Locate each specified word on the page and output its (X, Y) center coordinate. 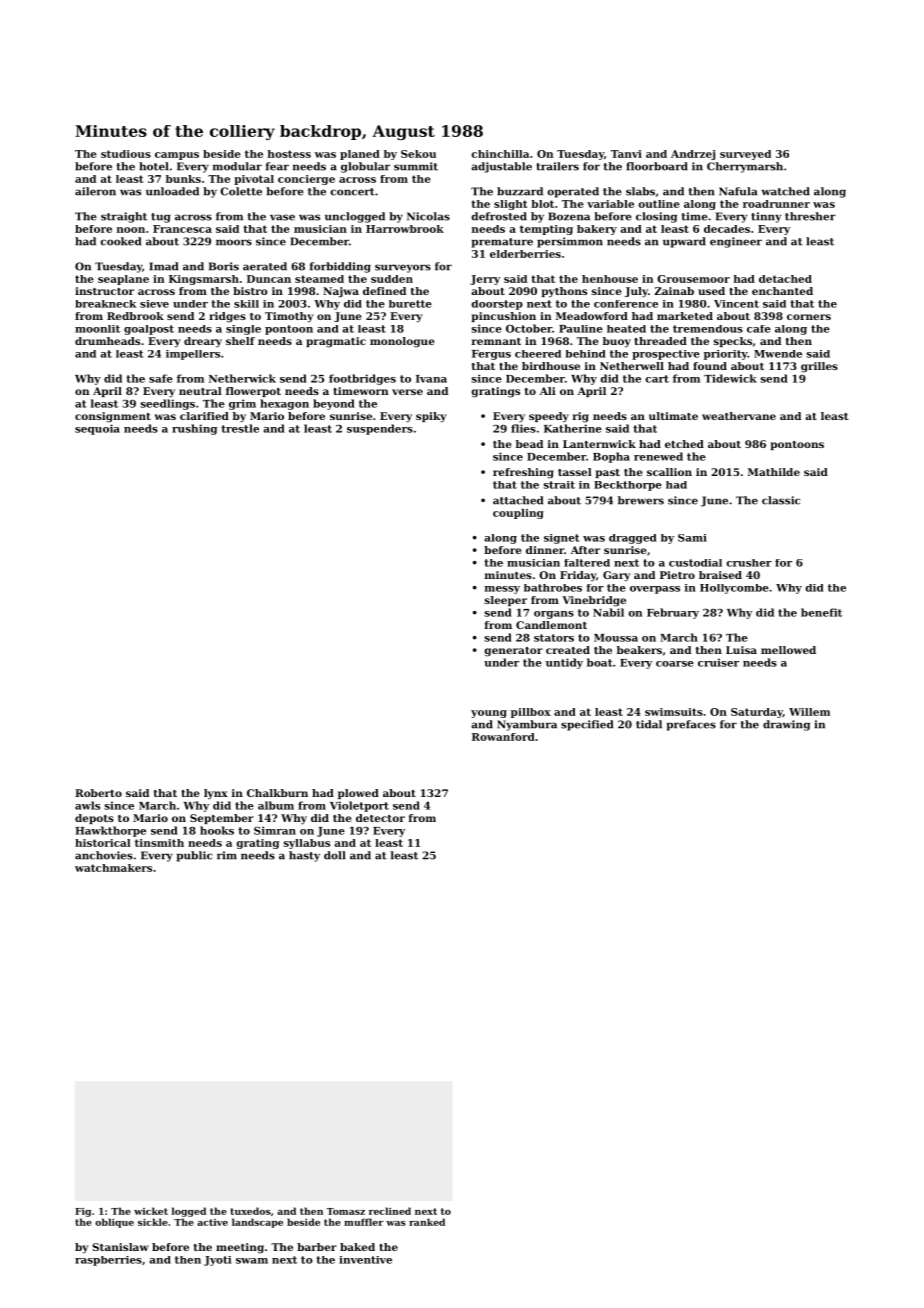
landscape (257, 1223)
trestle (240, 428)
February (673, 613)
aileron (95, 191)
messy (502, 590)
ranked (427, 1222)
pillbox (531, 713)
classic (781, 500)
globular (365, 167)
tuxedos (250, 1211)
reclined (390, 1211)
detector (380, 818)
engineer (736, 242)
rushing (194, 429)
